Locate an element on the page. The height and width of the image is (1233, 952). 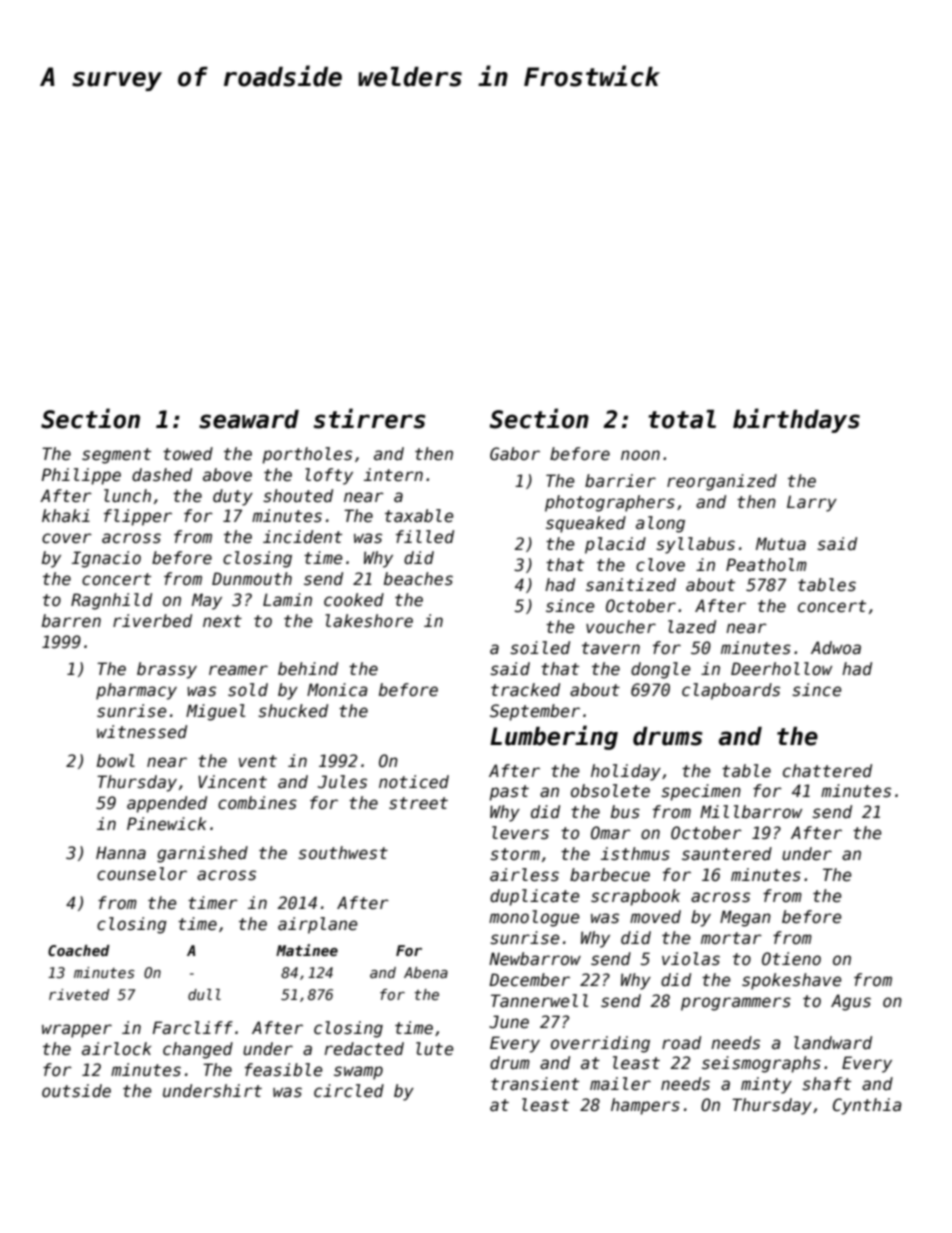
birthdays is located at coordinates (796, 420).
